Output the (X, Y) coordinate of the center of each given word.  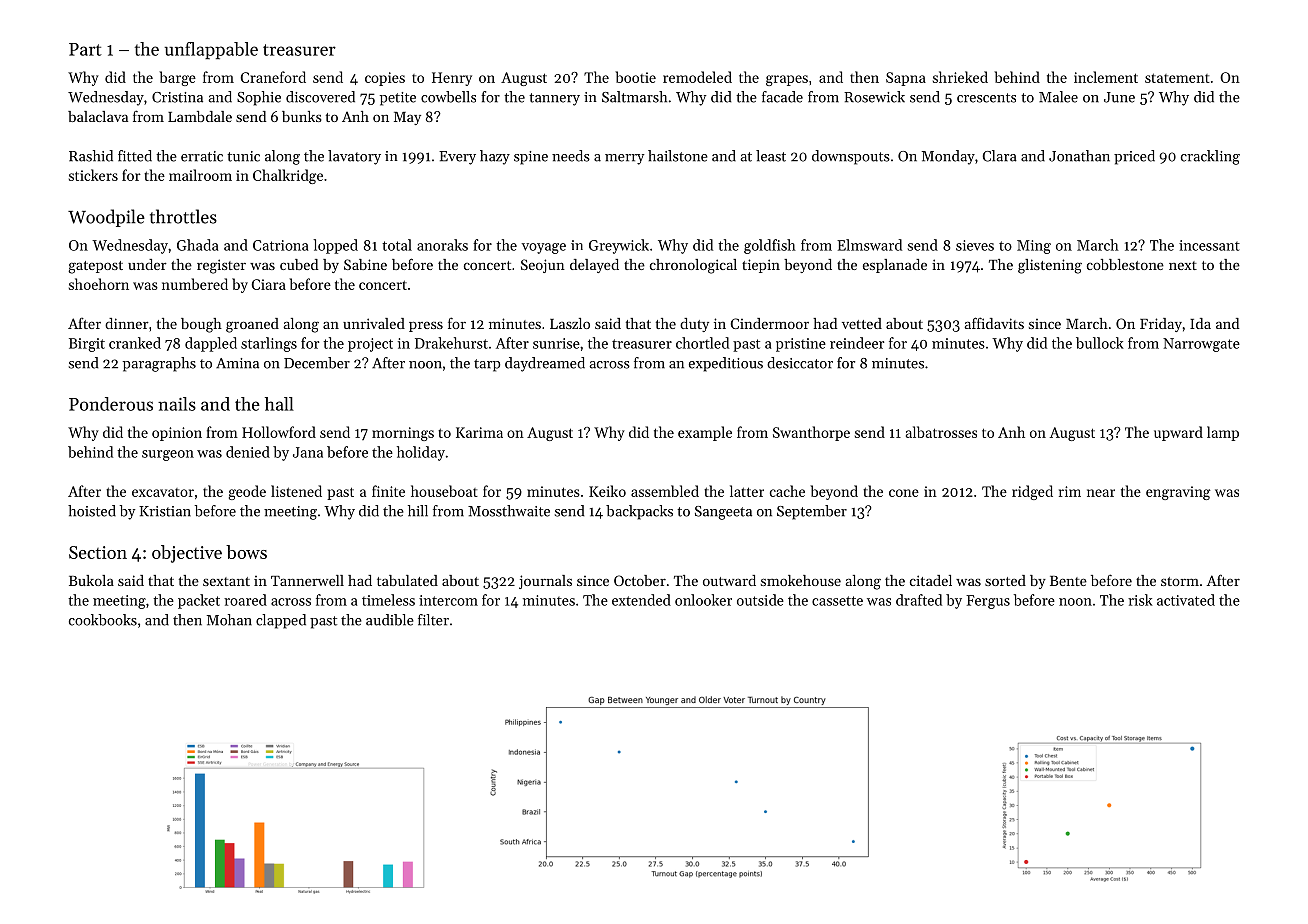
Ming (1034, 247)
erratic (202, 156)
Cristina (177, 97)
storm (1180, 581)
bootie (635, 77)
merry (624, 159)
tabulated (407, 580)
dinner (127, 323)
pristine (801, 345)
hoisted (92, 511)
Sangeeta (723, 513)
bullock (1100, 343)
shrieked (960, 77)
